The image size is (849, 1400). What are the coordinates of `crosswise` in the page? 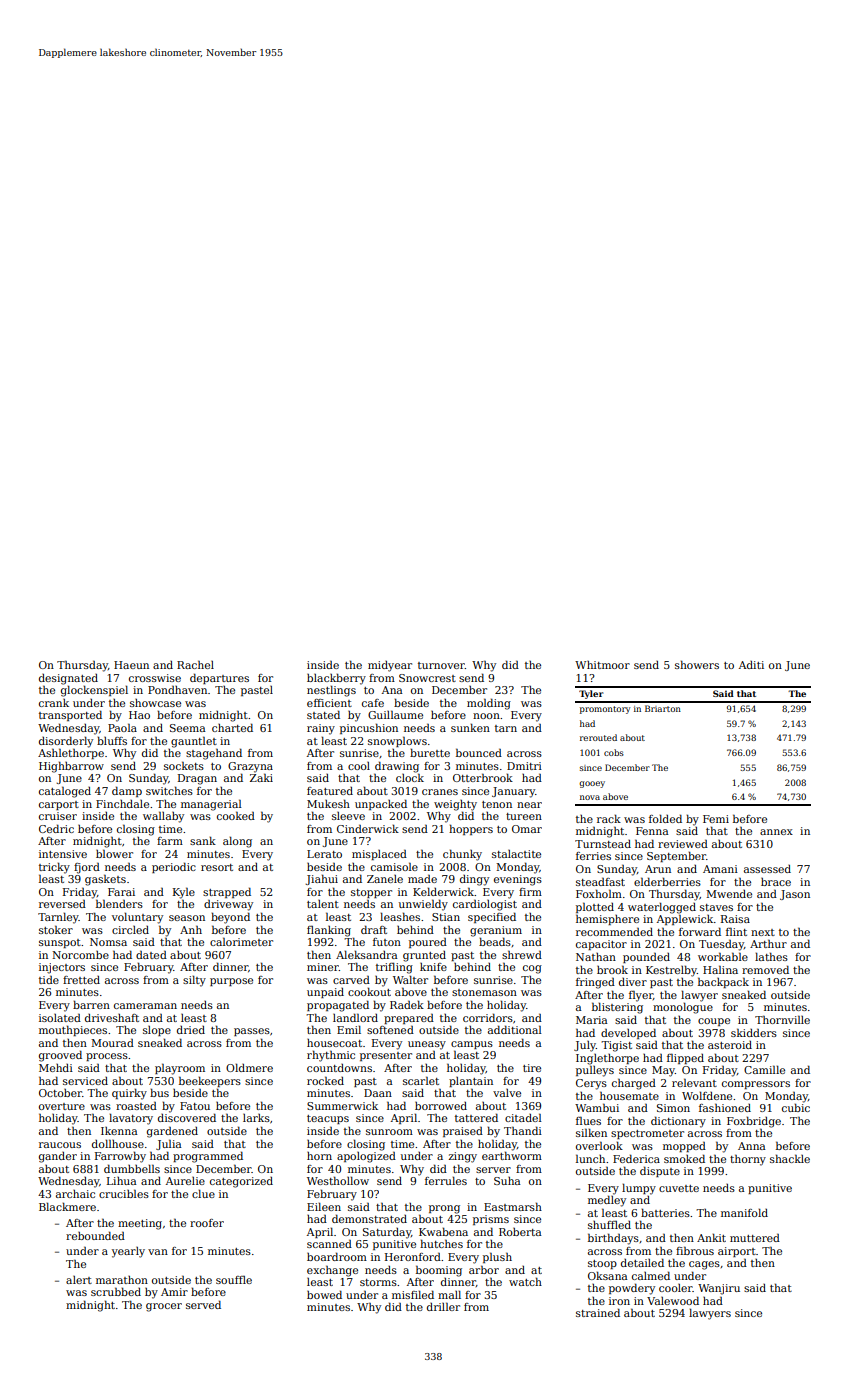 It's located at (155, 678).
